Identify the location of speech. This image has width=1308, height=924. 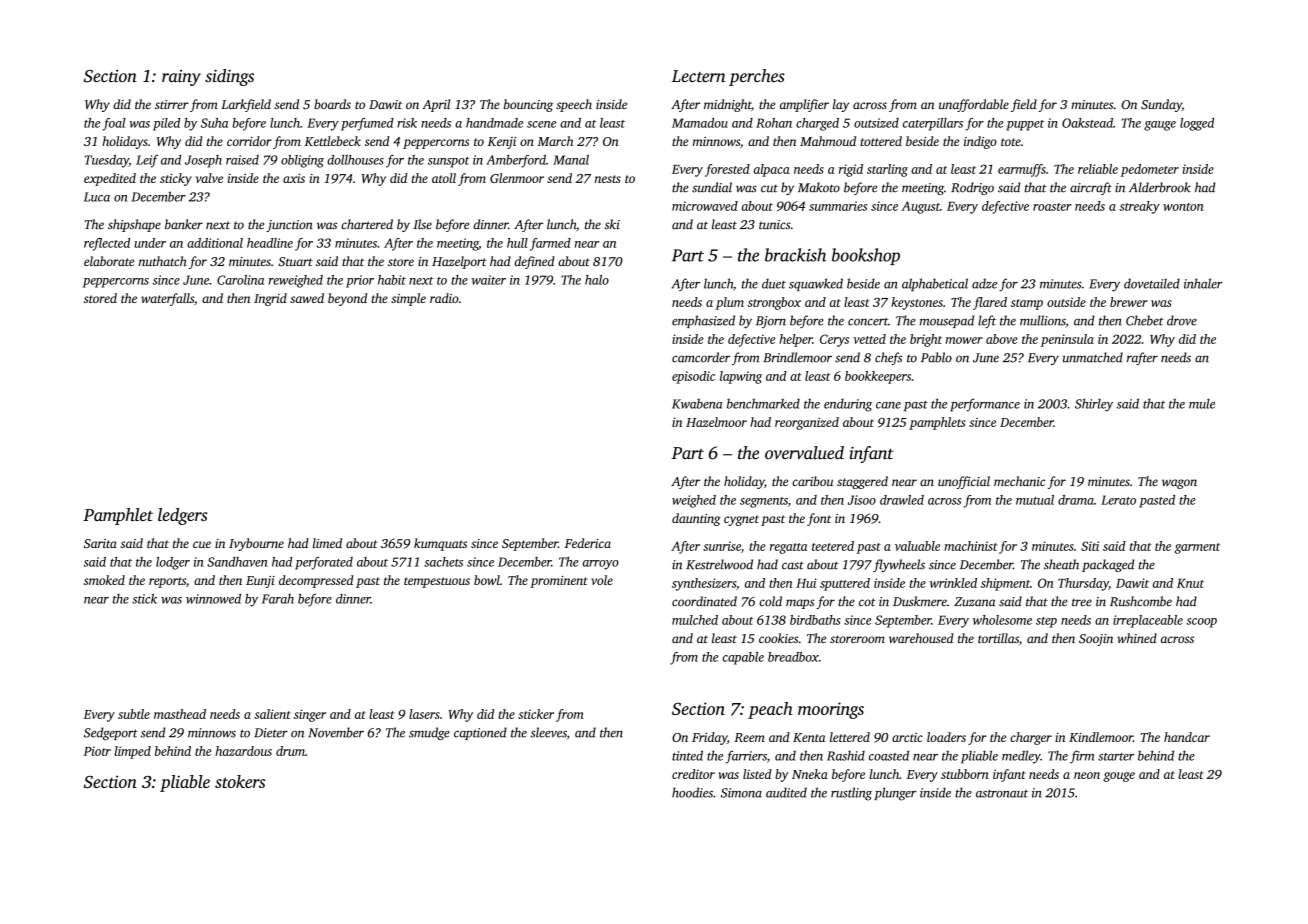
(574, 105).
